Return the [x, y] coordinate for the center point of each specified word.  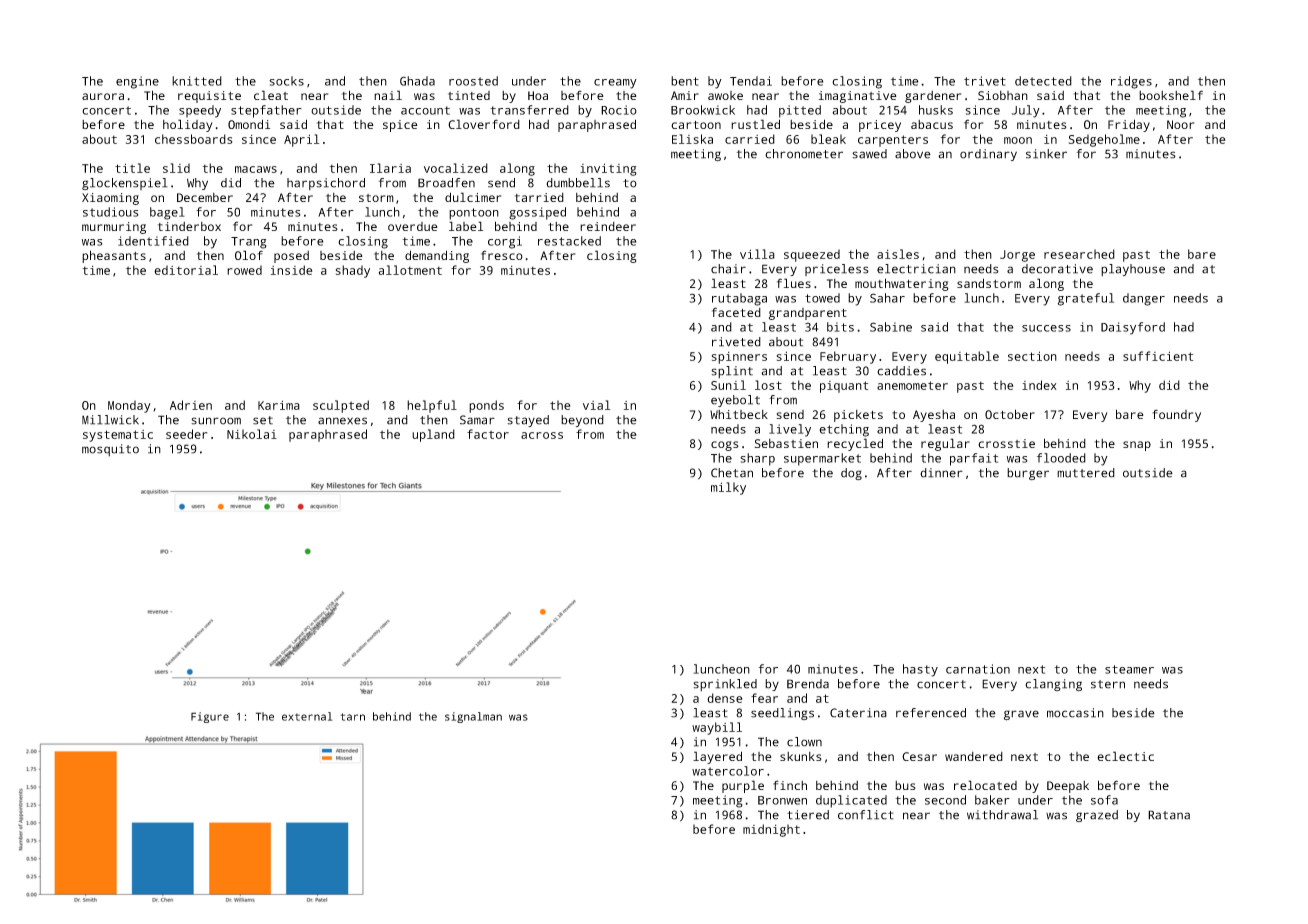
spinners [739, 358]
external [307, 716]
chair [728, 269]
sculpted [341, 406]
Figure [210, 717]
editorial [186, 270]
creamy [615, 84]
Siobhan [1003, 95]
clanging [1053, 685]
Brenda [808, 684]
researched [1079, 254]
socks [286, 81]
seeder [187, 434]
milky [728, 488]
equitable [967, 357]
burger [1028, 474]
